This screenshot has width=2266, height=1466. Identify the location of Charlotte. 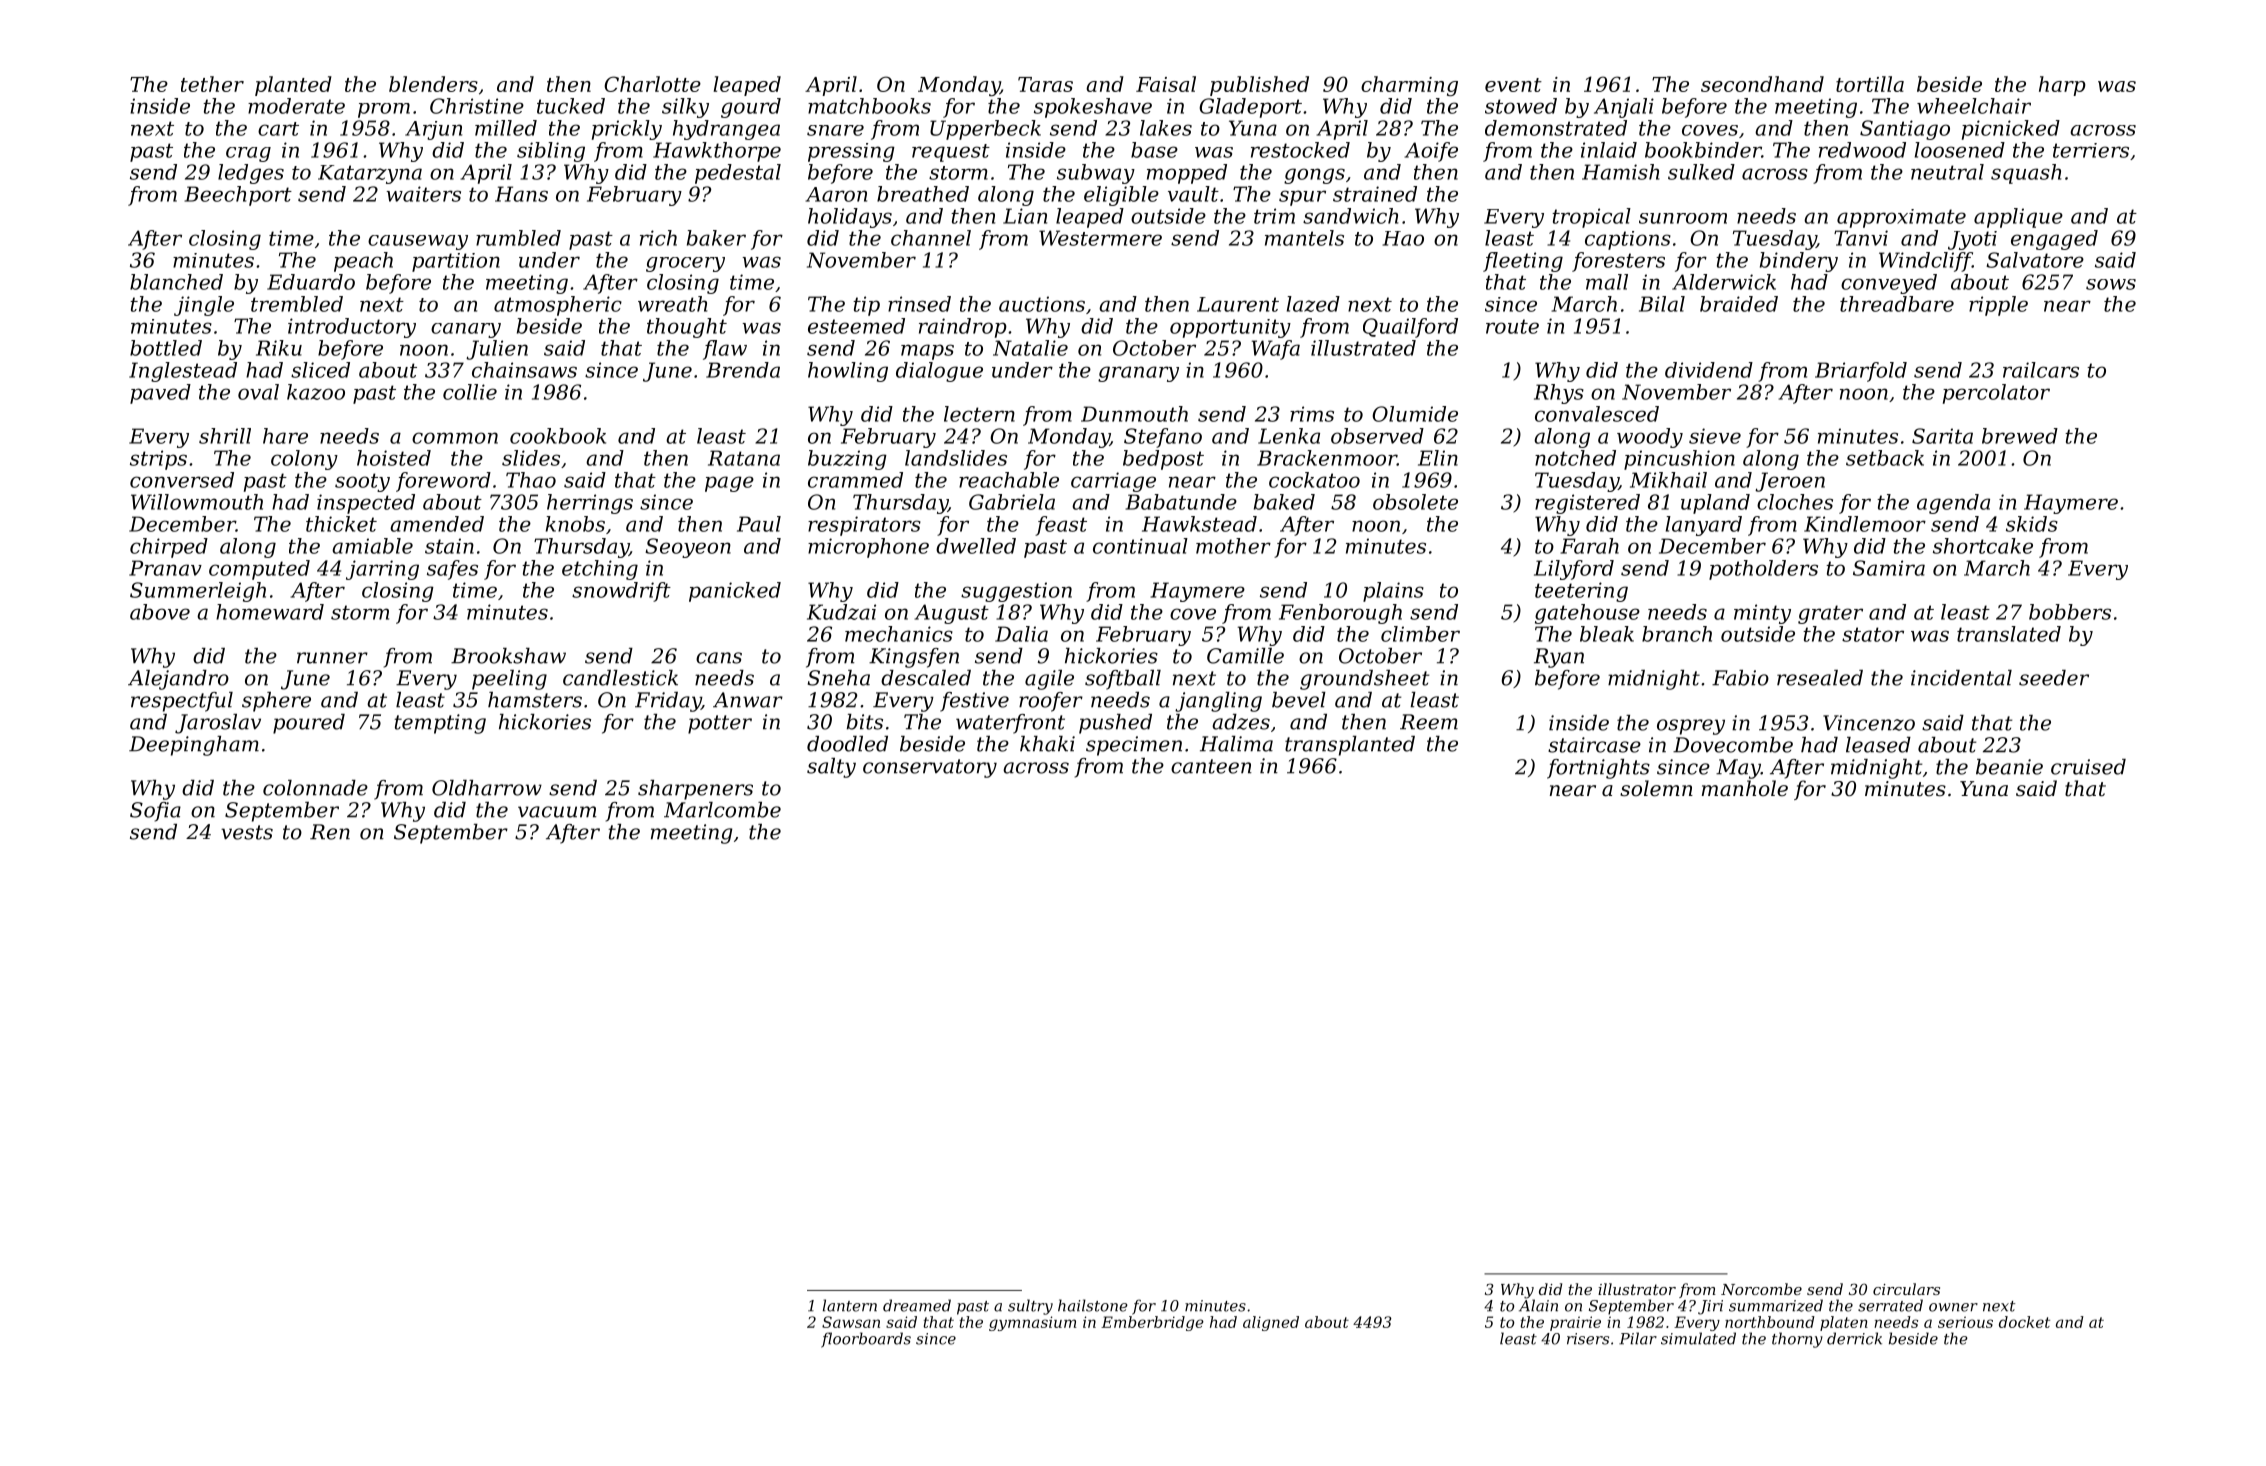
(652, 84).
